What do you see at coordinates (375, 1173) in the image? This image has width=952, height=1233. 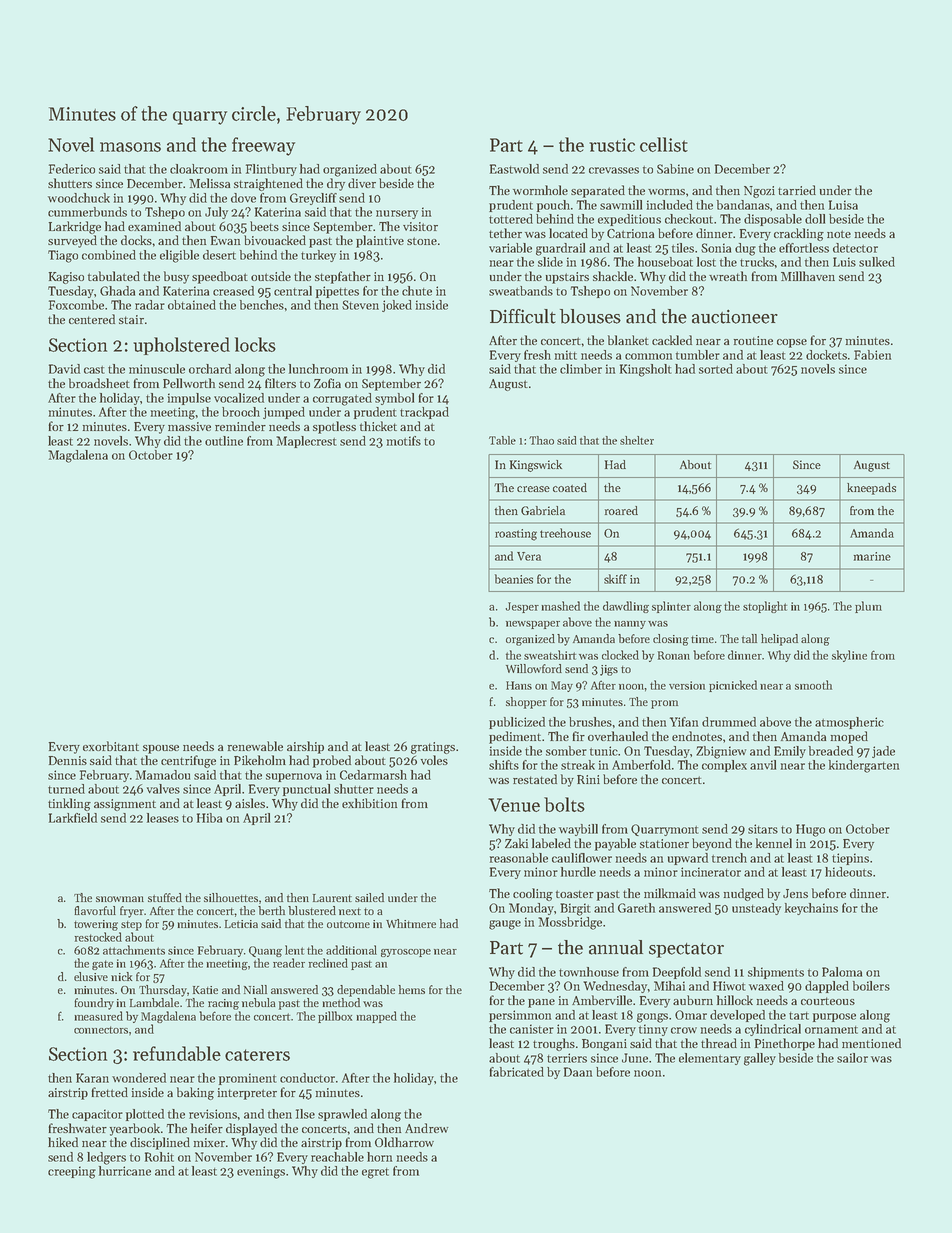 I see `egret` at bounding box center [375, 1173].
